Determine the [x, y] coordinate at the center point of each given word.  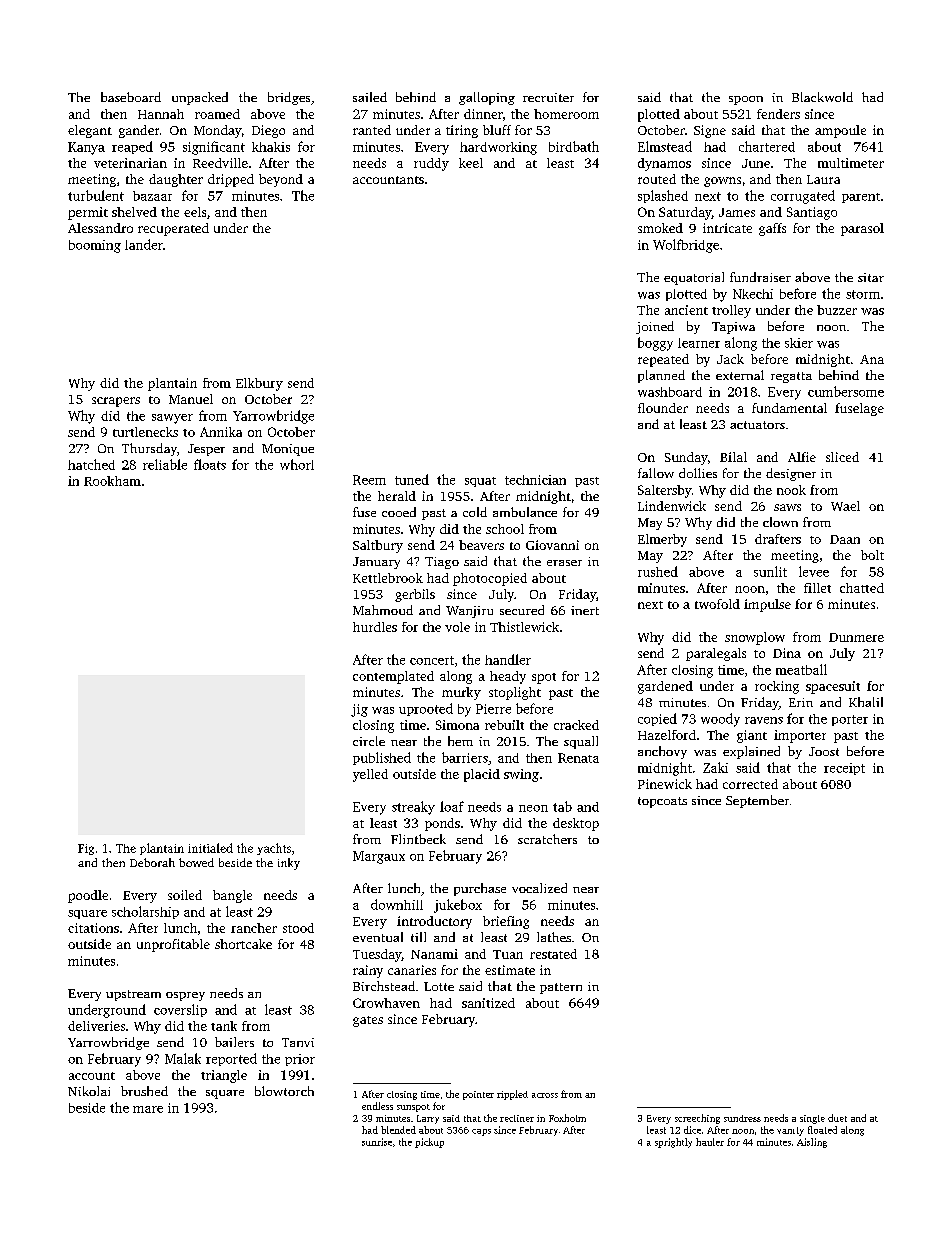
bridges [289, 98]
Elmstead [665, 146]
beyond [281, 180]
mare [148, 1109]
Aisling [812, 1143]
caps [481, 1132]
